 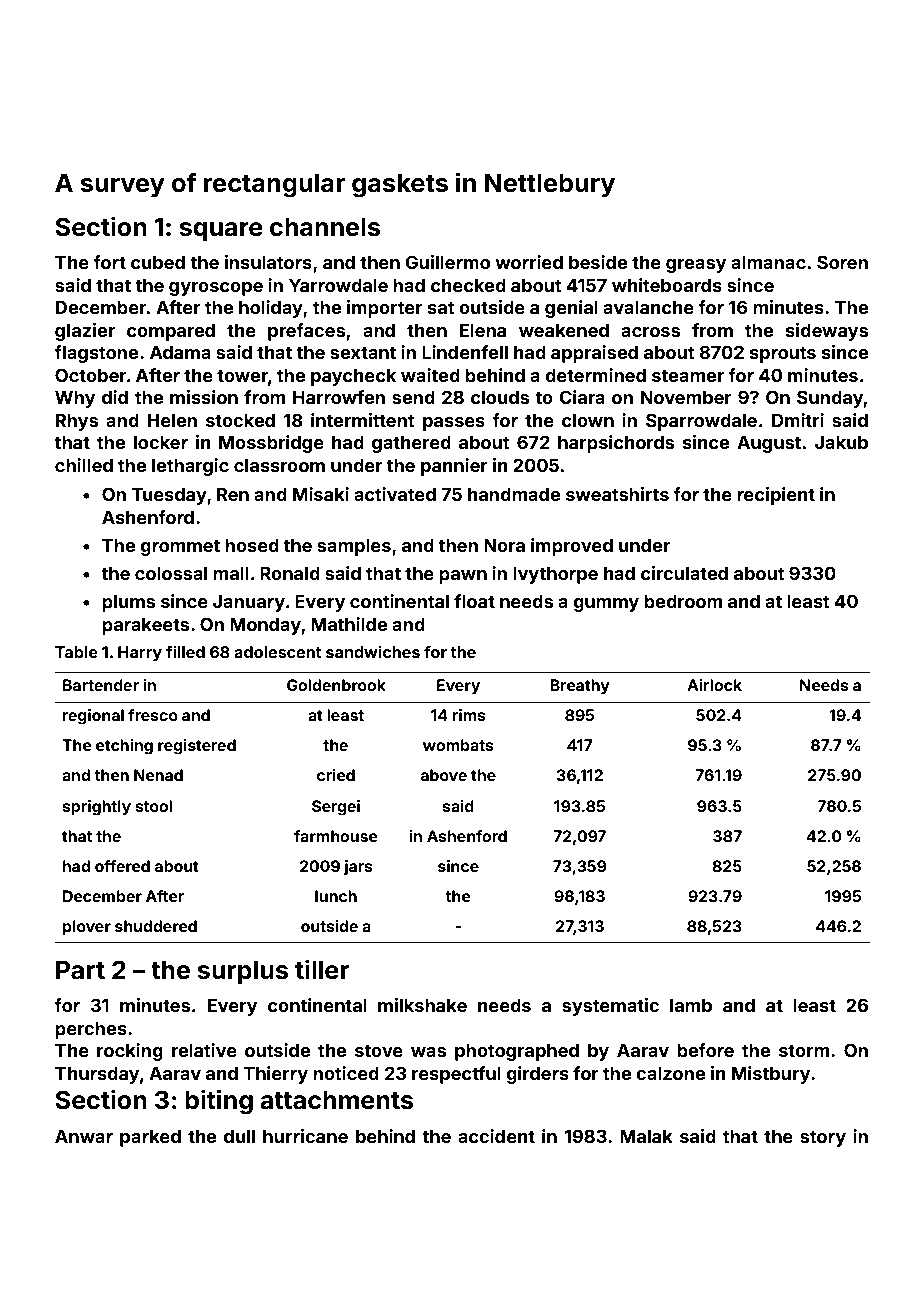 I want to click on respectful, so click(x=456, y=1075).
